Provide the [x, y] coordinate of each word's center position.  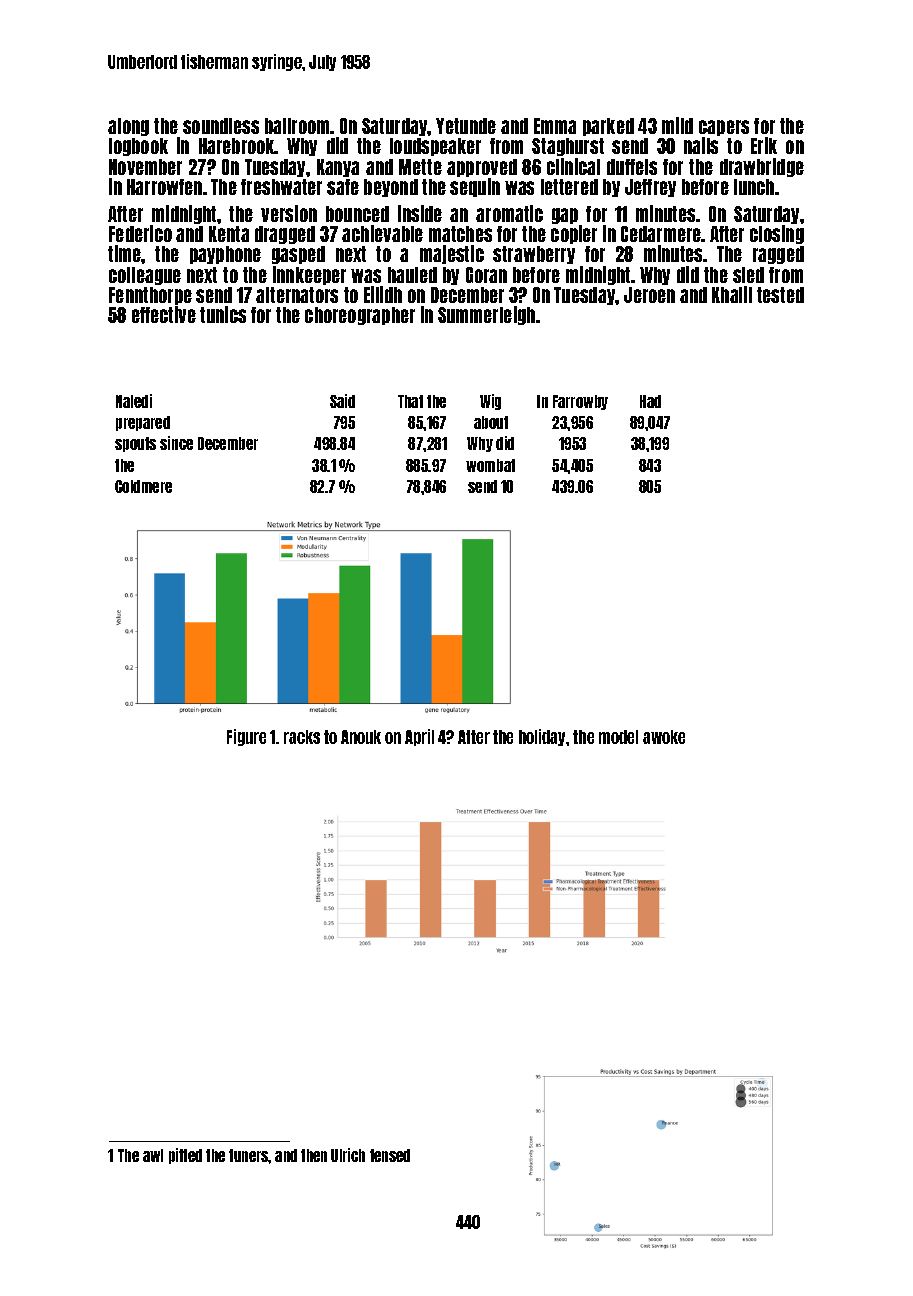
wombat [490, 465]
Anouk [361, 737]
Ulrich [348, 1155]
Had [650, 401]
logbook [138, 147]
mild [677, 125]
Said [342, 401]
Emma [555, 126]
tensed [390, 1155]
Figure [246, 737]
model [618, 737]
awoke [664, 737]
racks [302, 737]
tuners [249, 1155]
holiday [542, 737]
